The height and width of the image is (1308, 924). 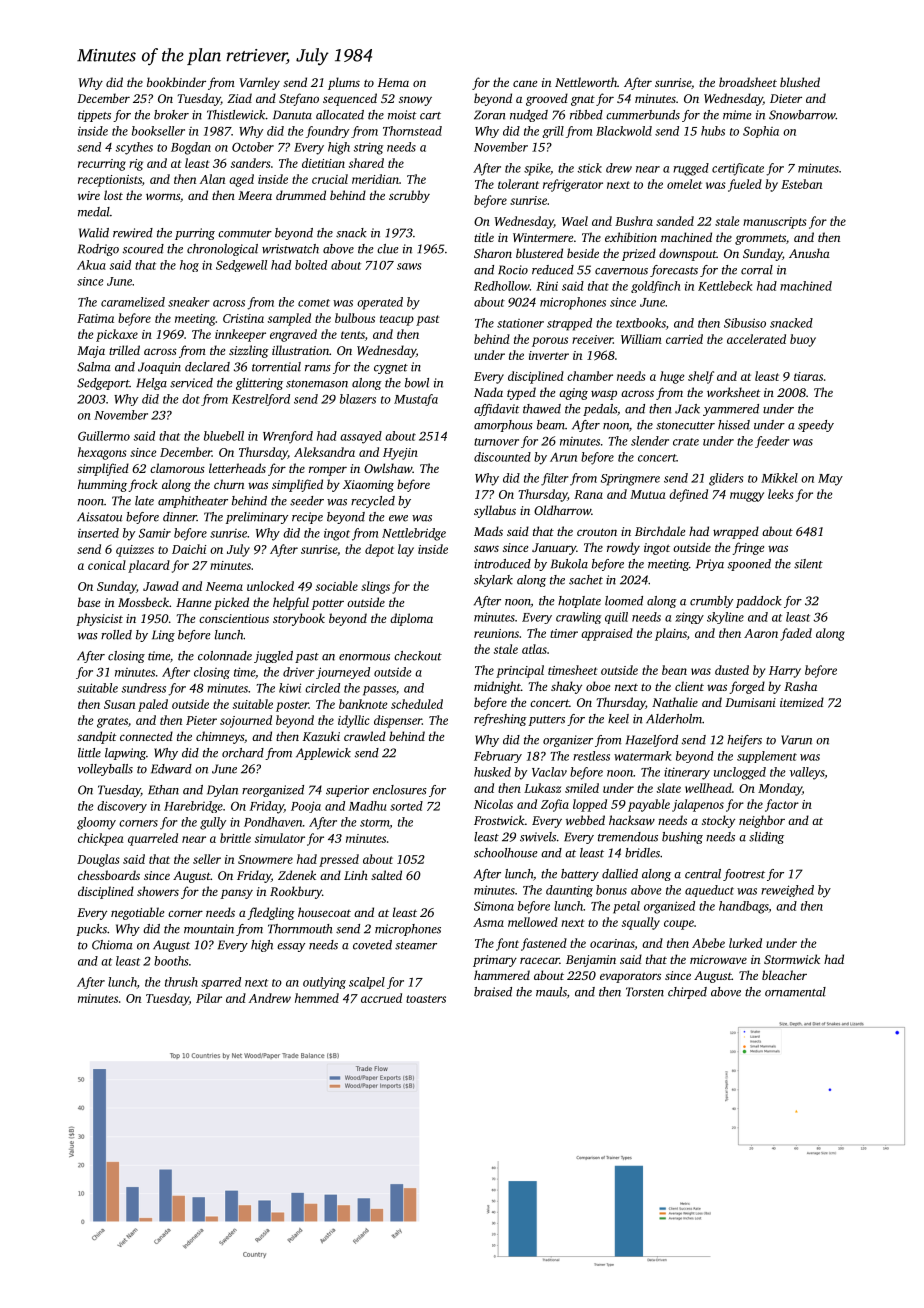 I want to click on defined, so click(x=688, y=495).
